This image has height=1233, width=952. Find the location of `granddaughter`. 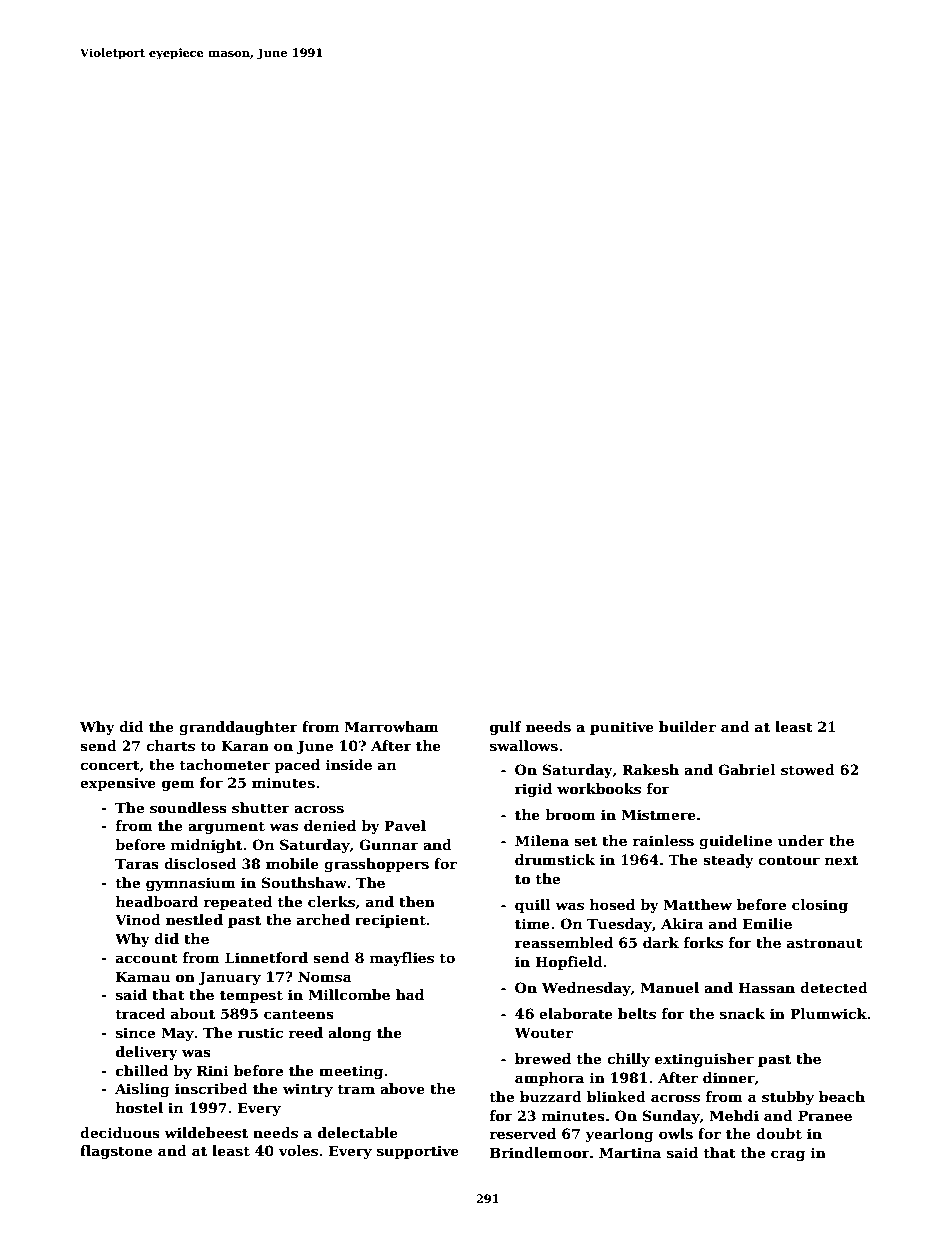

granddaughter is located at coordinates (238, 728).
